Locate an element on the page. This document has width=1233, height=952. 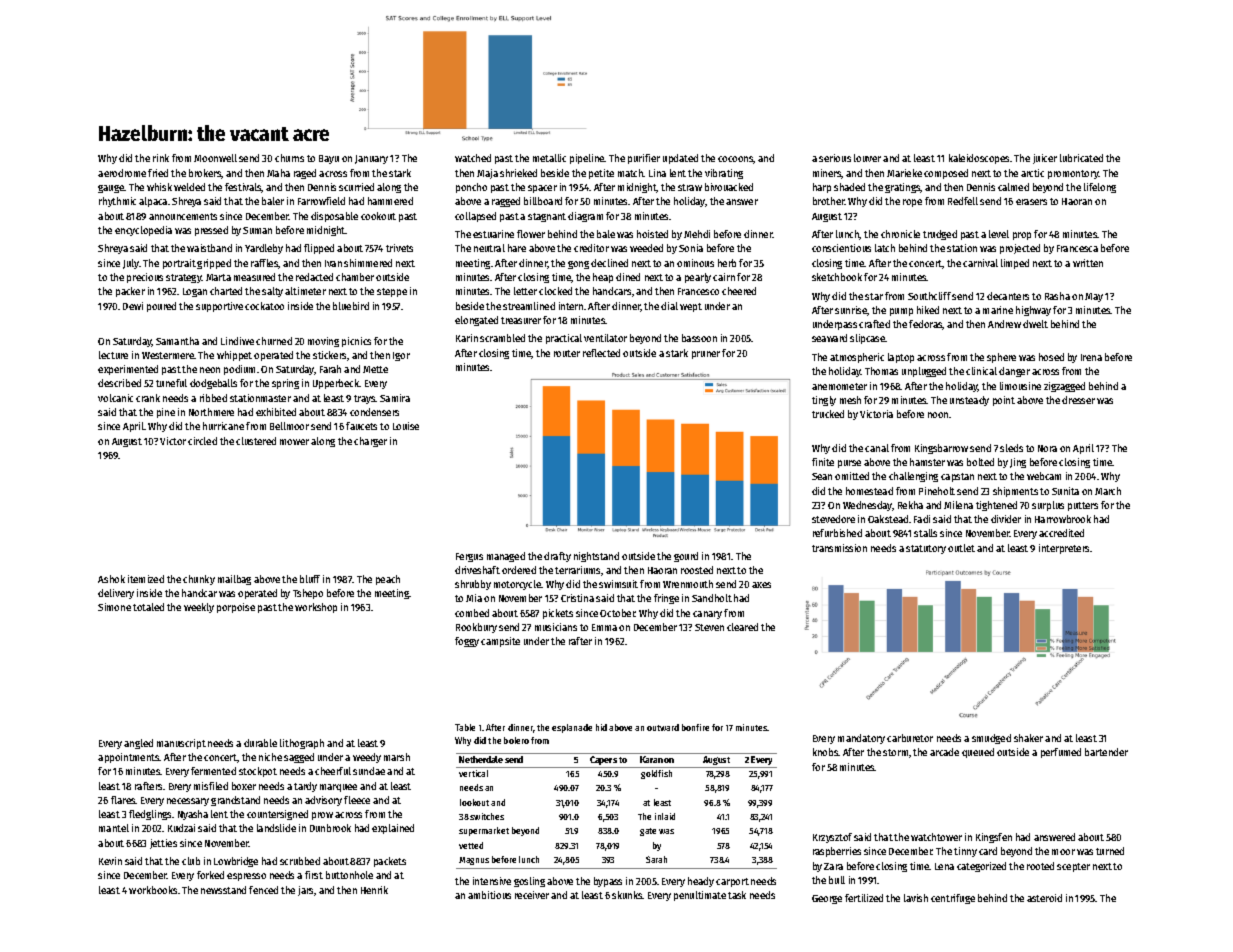
Table is located at coordinates (465, 727).
